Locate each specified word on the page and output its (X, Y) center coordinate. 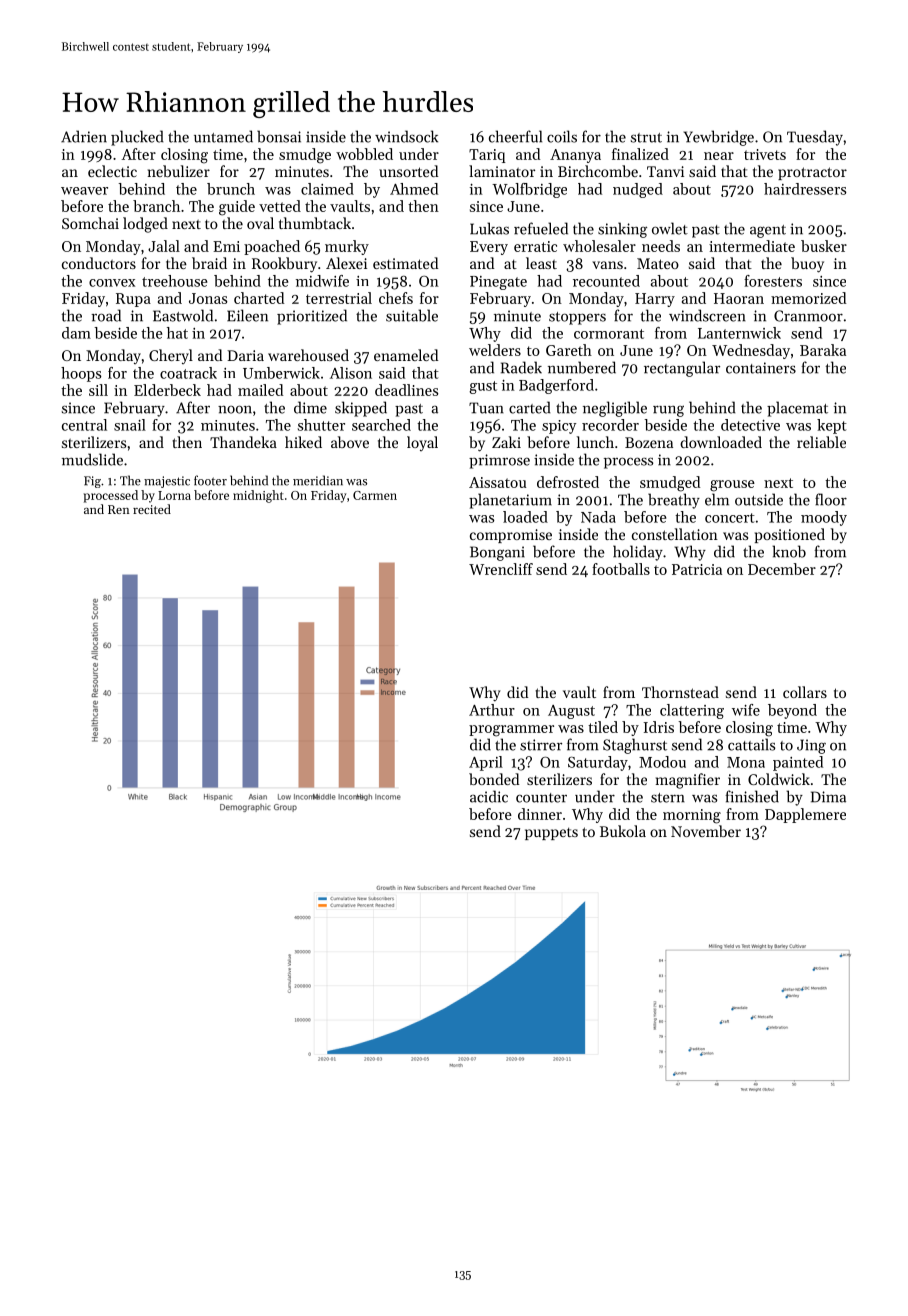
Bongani (497, 553)
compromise (511, 536)
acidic (489, 796)
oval (260, 223)
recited (152, 509)
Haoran (739, 298)
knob (789, 551)
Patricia (697, 569)
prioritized (312, 317)
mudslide (92, 459)
